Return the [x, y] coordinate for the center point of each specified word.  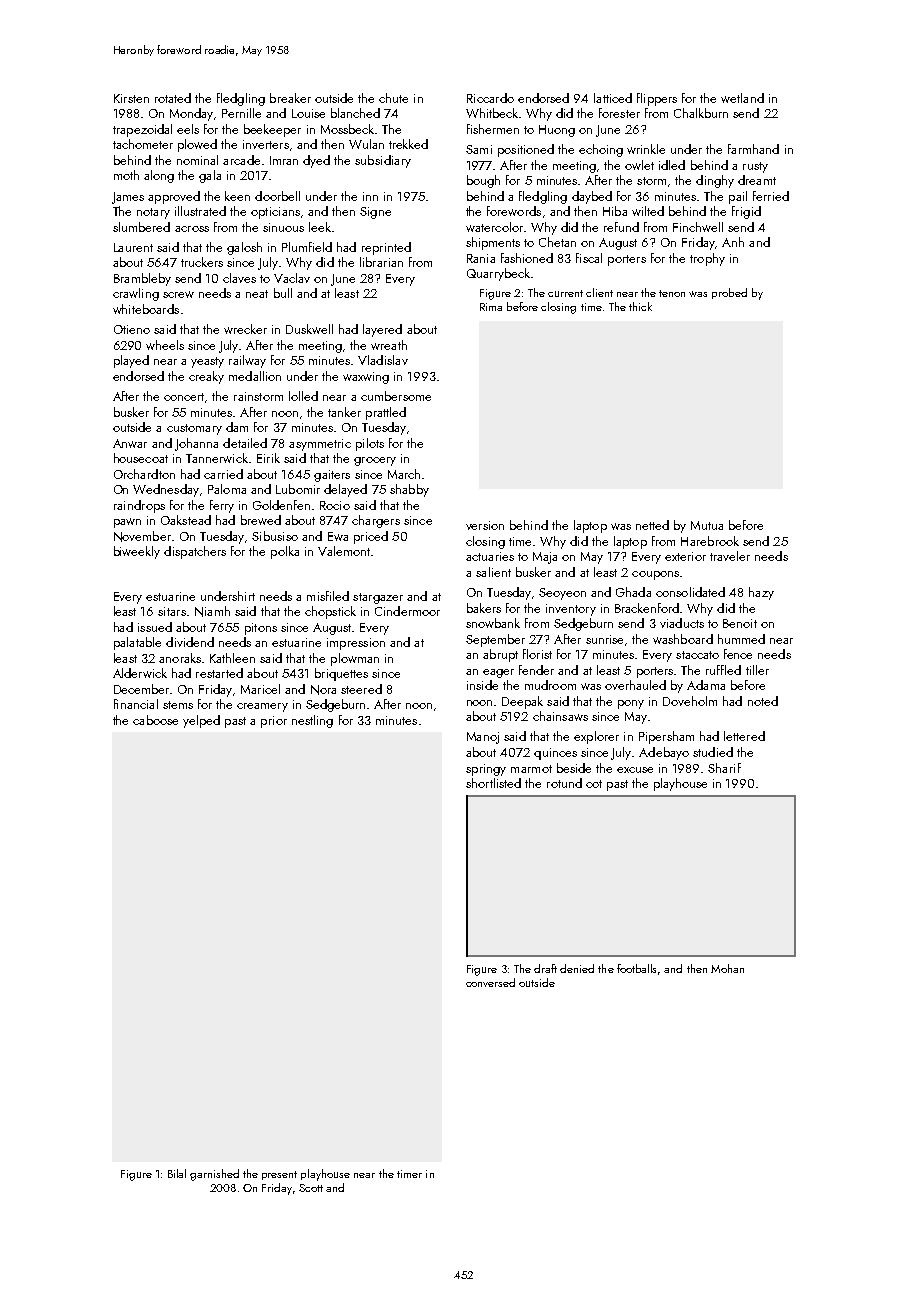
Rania [481, 258]
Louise [308, 113]
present [279, 1175]
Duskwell [309, 329]
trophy [707, 259]
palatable [137, 643]
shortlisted [493, 783]
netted [652, 525]
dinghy [715, 181]
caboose [155, 720]
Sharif [724, 768]
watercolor [494, 227]
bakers [484, 608]
